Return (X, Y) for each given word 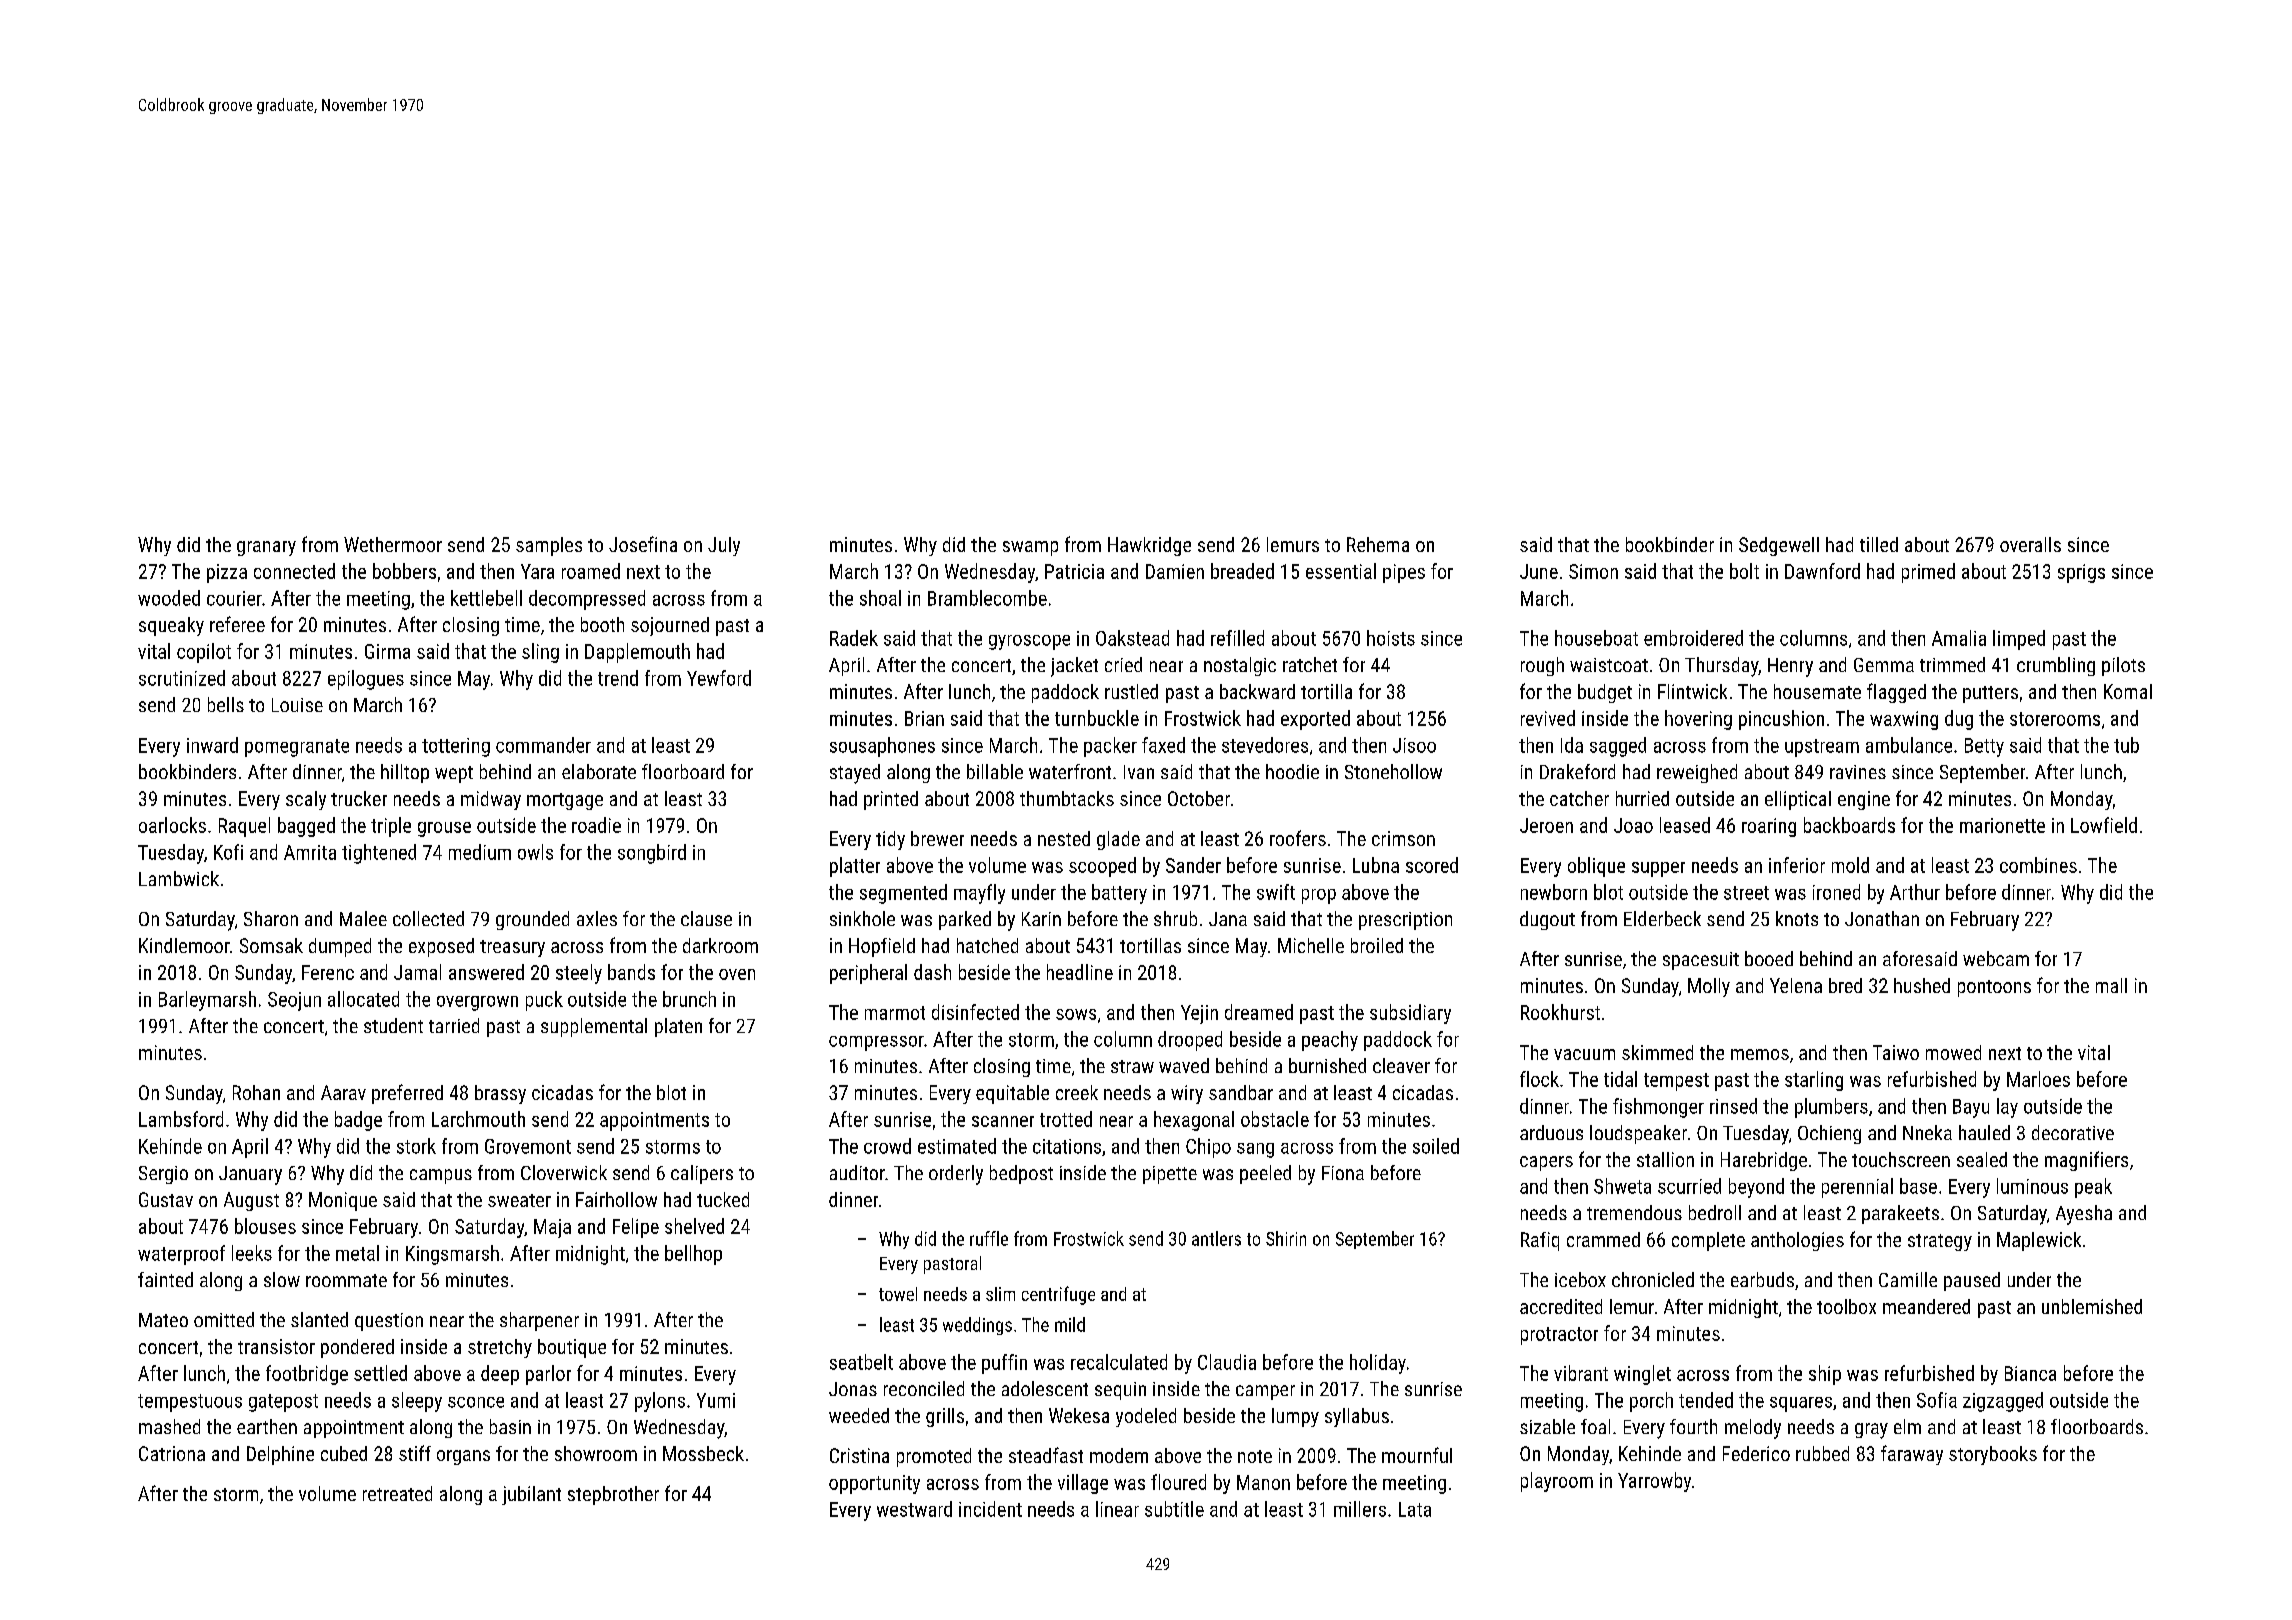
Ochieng (1829, 1134)
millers (1360, 1509)
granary (266, 548)
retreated (397, 1493)
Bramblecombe (987, 598)
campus (441, 1176)
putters (1990, 694)
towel (898, 1294)
